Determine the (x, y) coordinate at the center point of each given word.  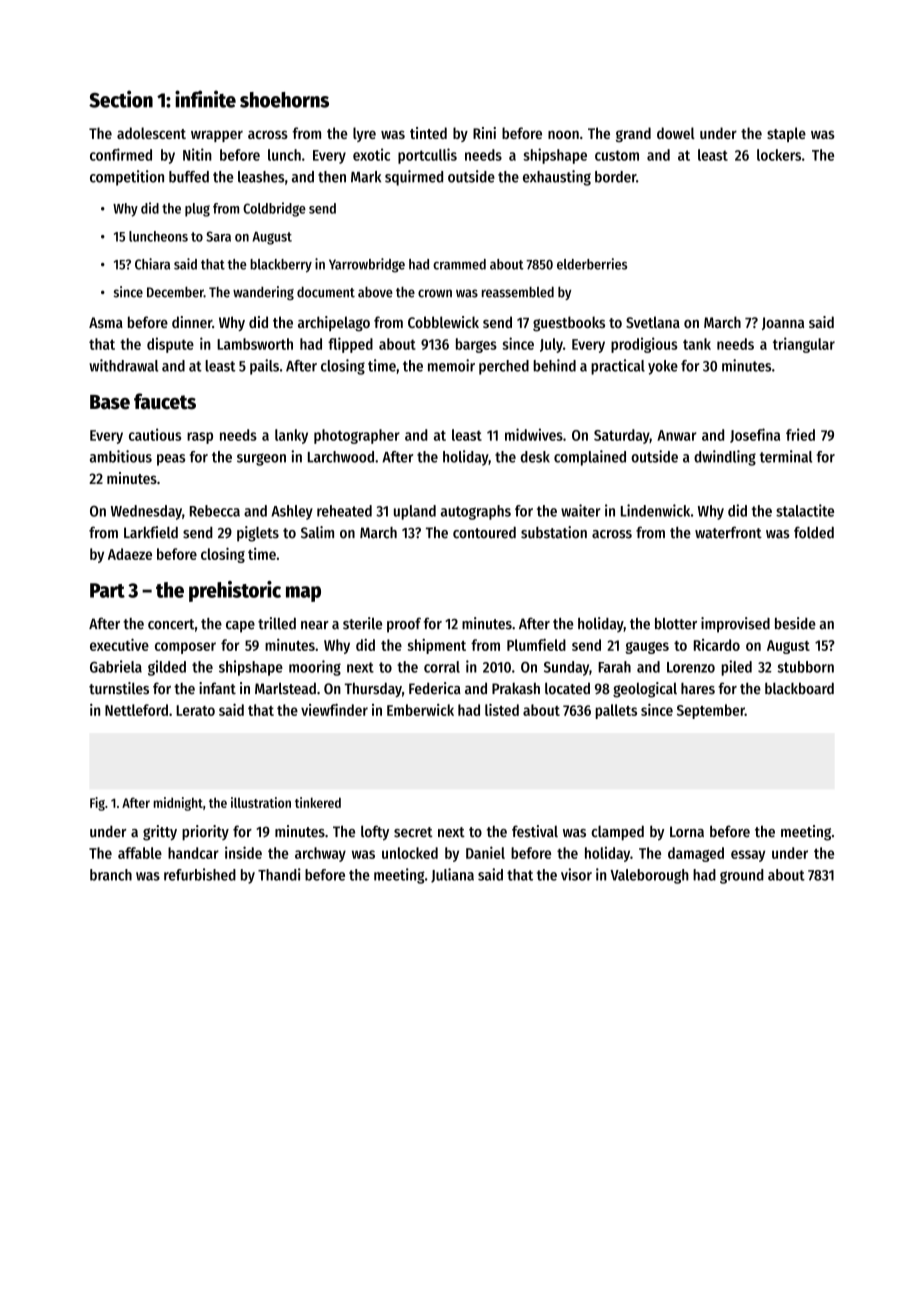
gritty (160, 833)
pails (264, 367)
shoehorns (284, 100)
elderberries (592, 264)
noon (563, 134)
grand (633, 134)
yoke (663, 367)
